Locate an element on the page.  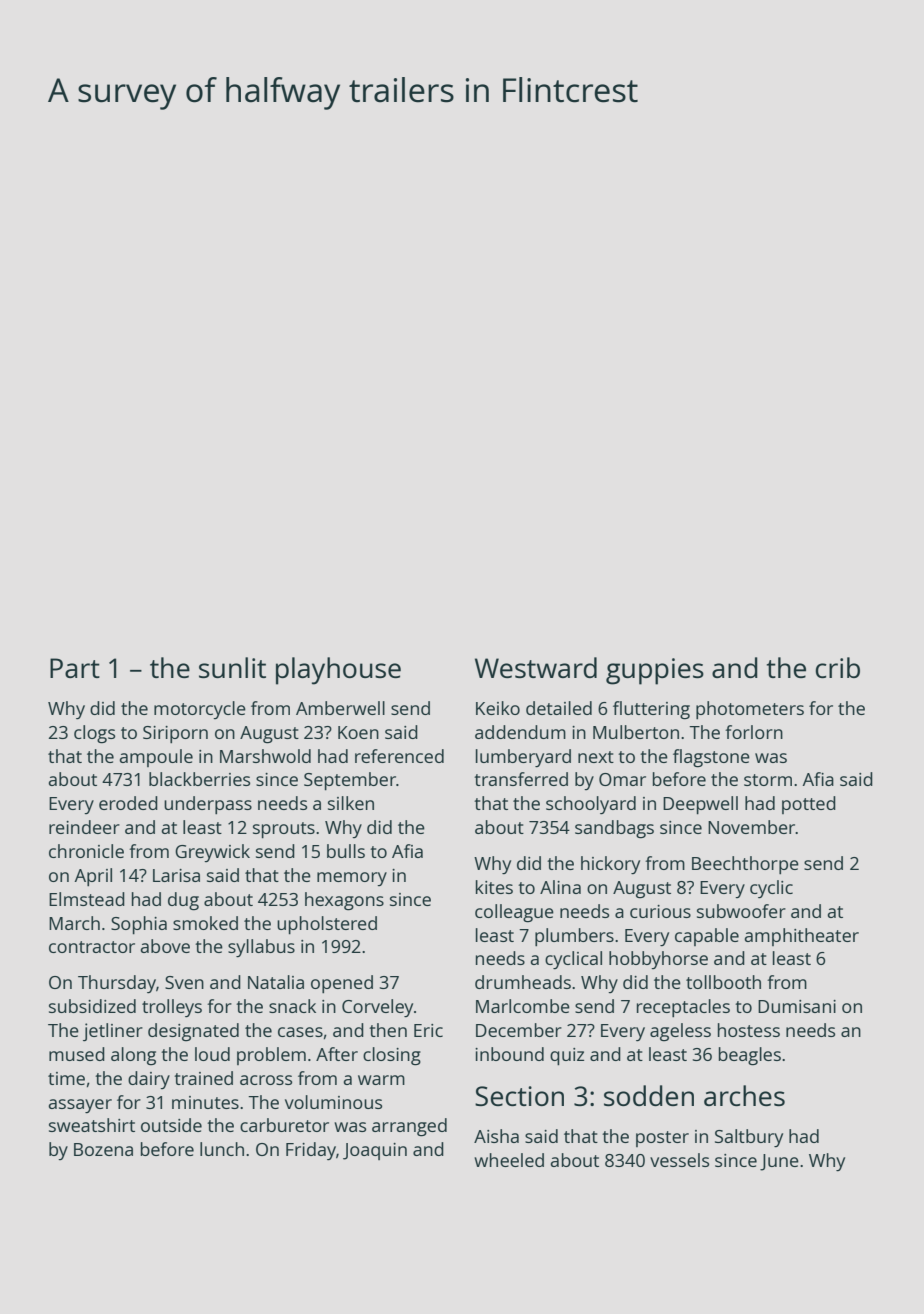
clogs is located at coordinates (94, 734).
